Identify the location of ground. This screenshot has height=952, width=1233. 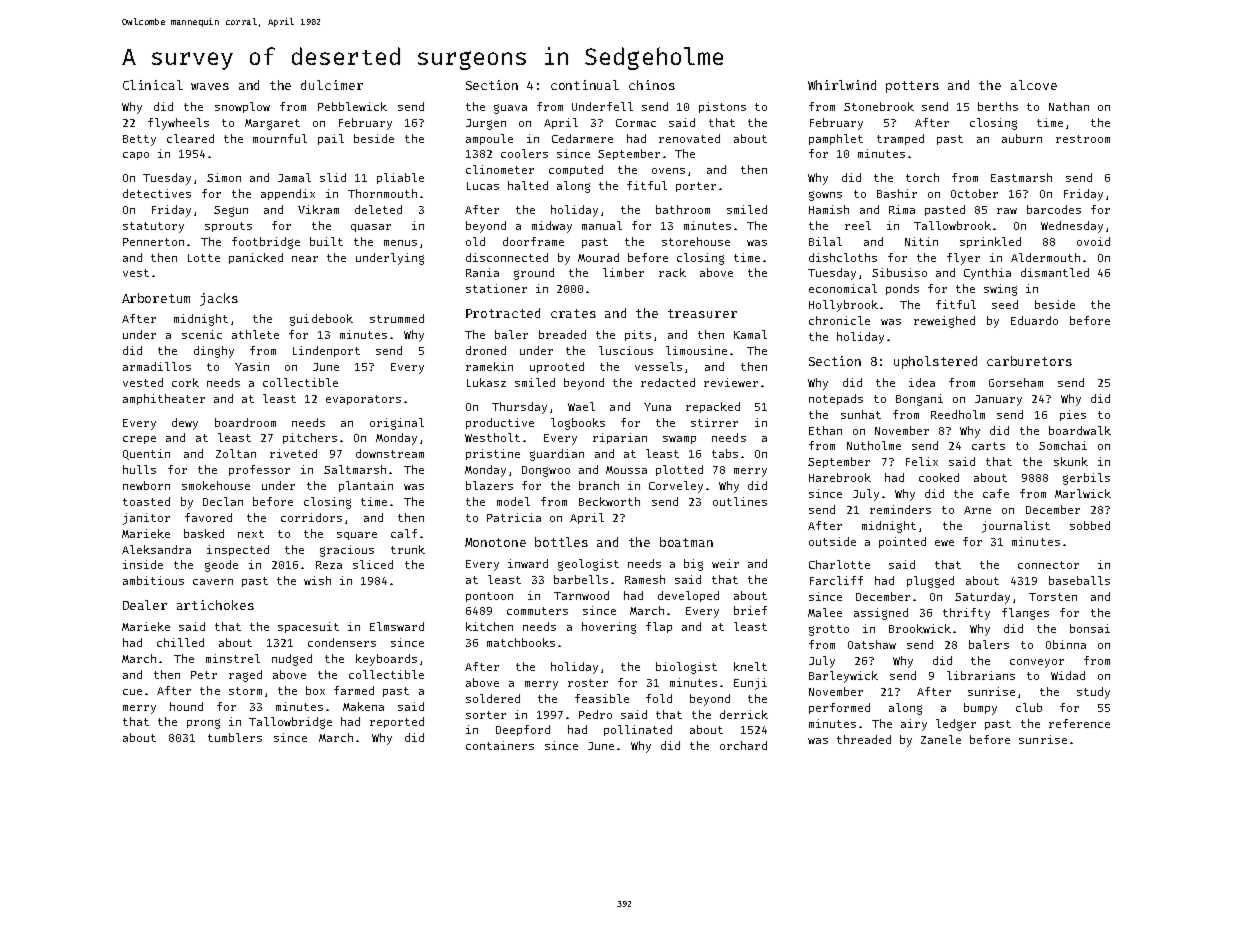
(534, 274).
